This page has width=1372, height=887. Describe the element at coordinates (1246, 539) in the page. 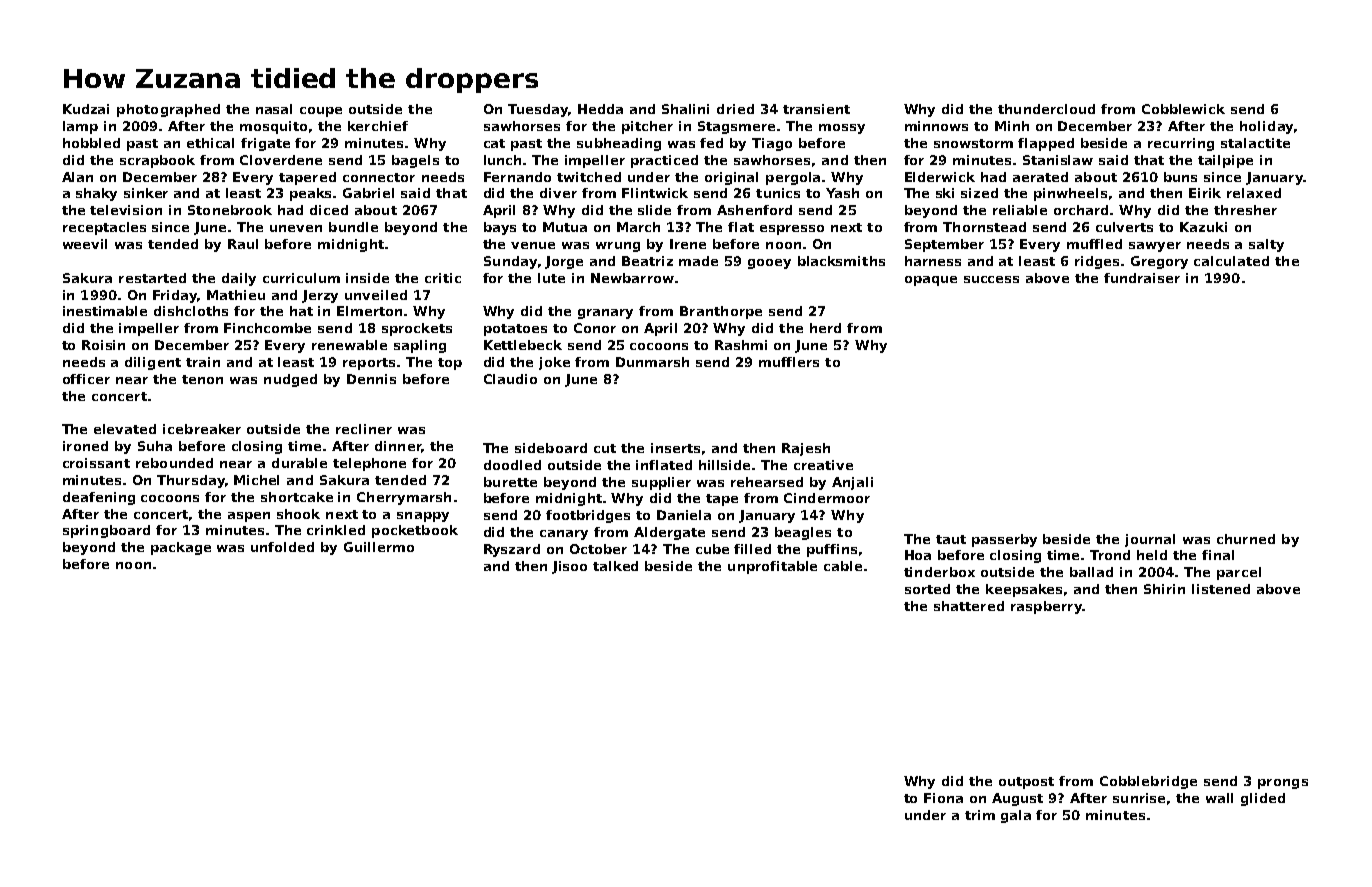

I see `churned` at that location.
